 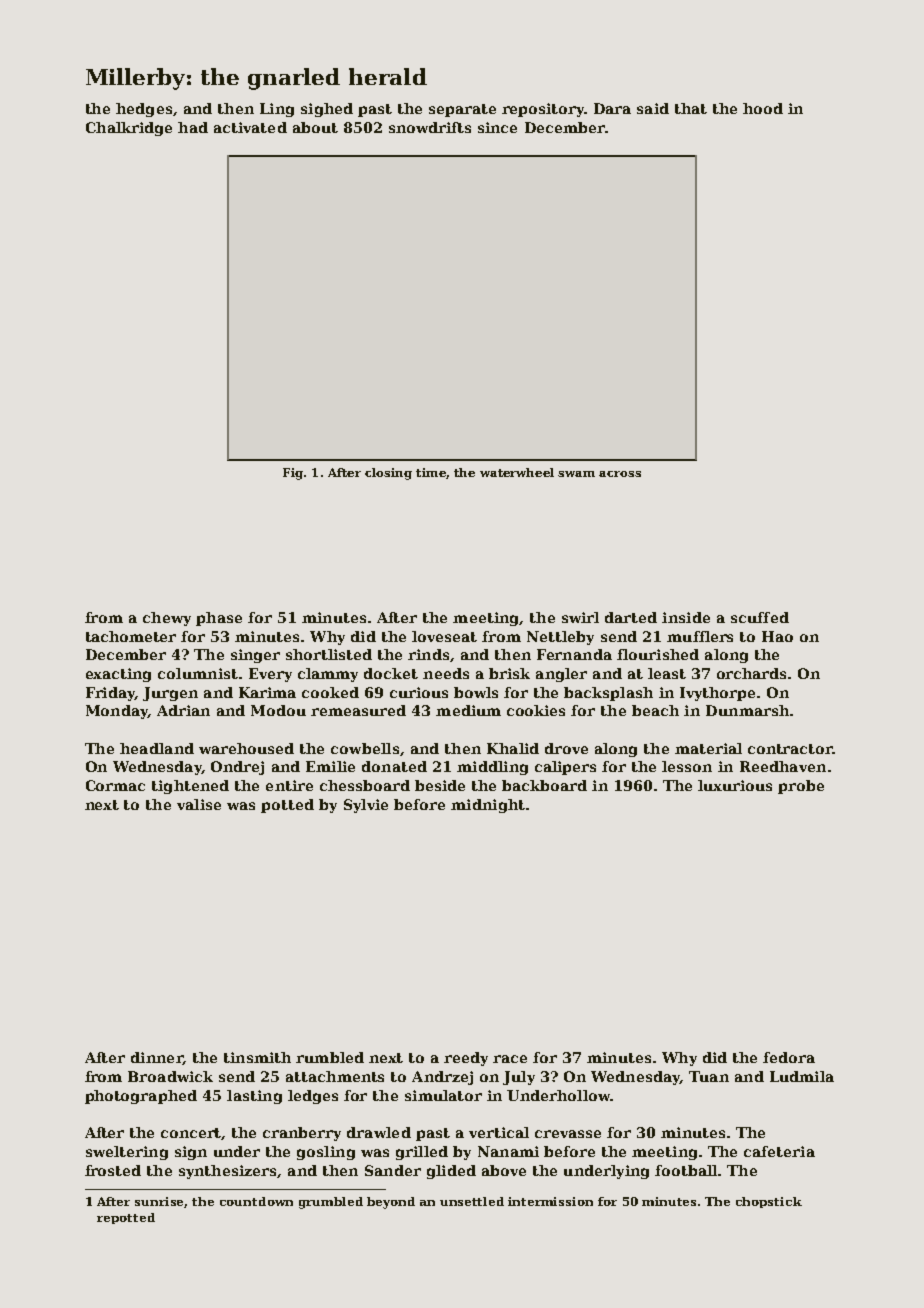 I want to click on chewy, so click(x=167, y=619).
